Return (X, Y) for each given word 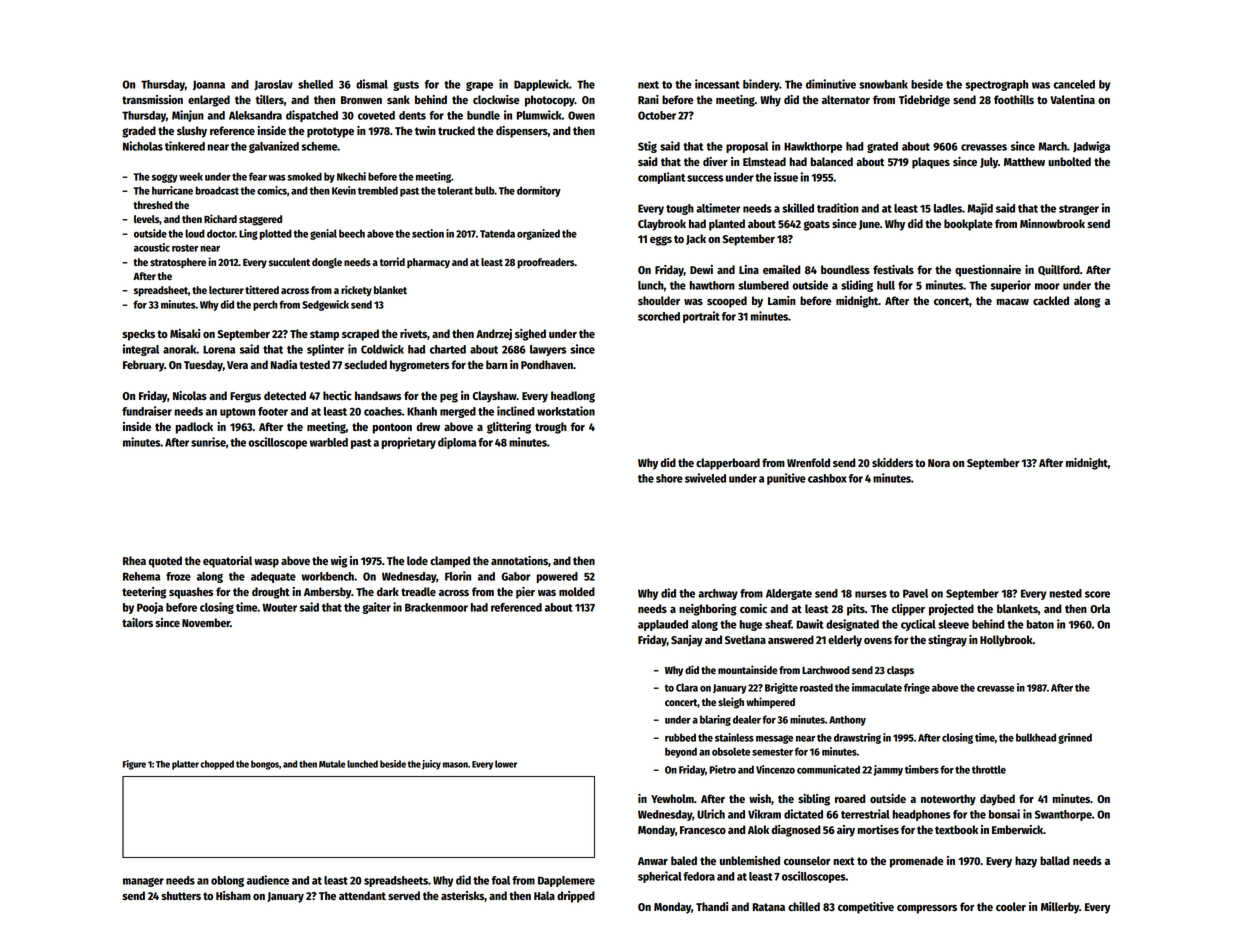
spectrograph (996, 85)
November (206, 622)
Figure (134, 765)
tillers (270, 99)
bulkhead (1036, 737)
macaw (1013, 302)
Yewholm (672, 798)
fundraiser (147, 411)
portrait (701, 317)
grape (479, 86)
